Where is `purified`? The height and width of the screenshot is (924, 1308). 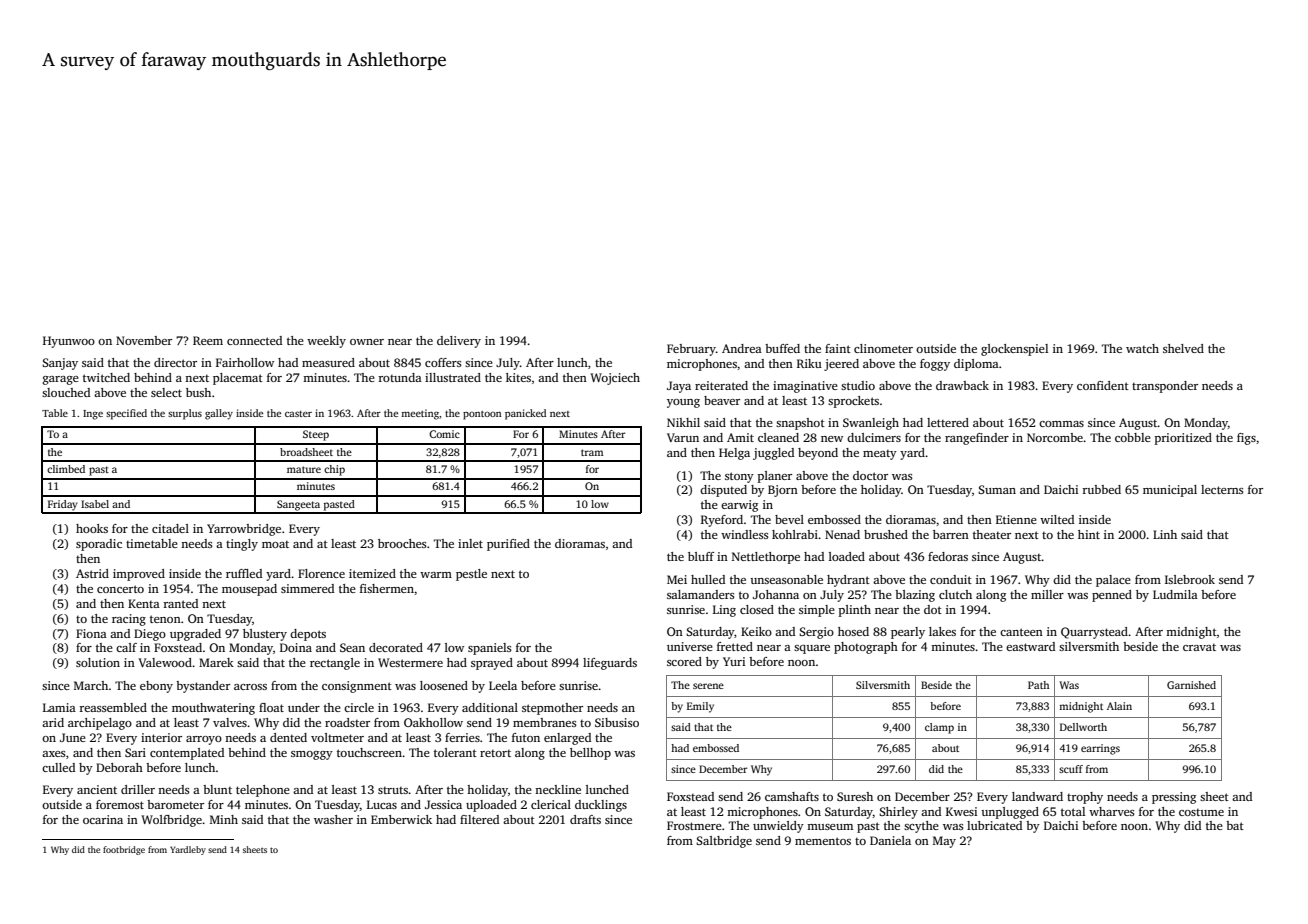 purified is located at coordinates (508, 545).
